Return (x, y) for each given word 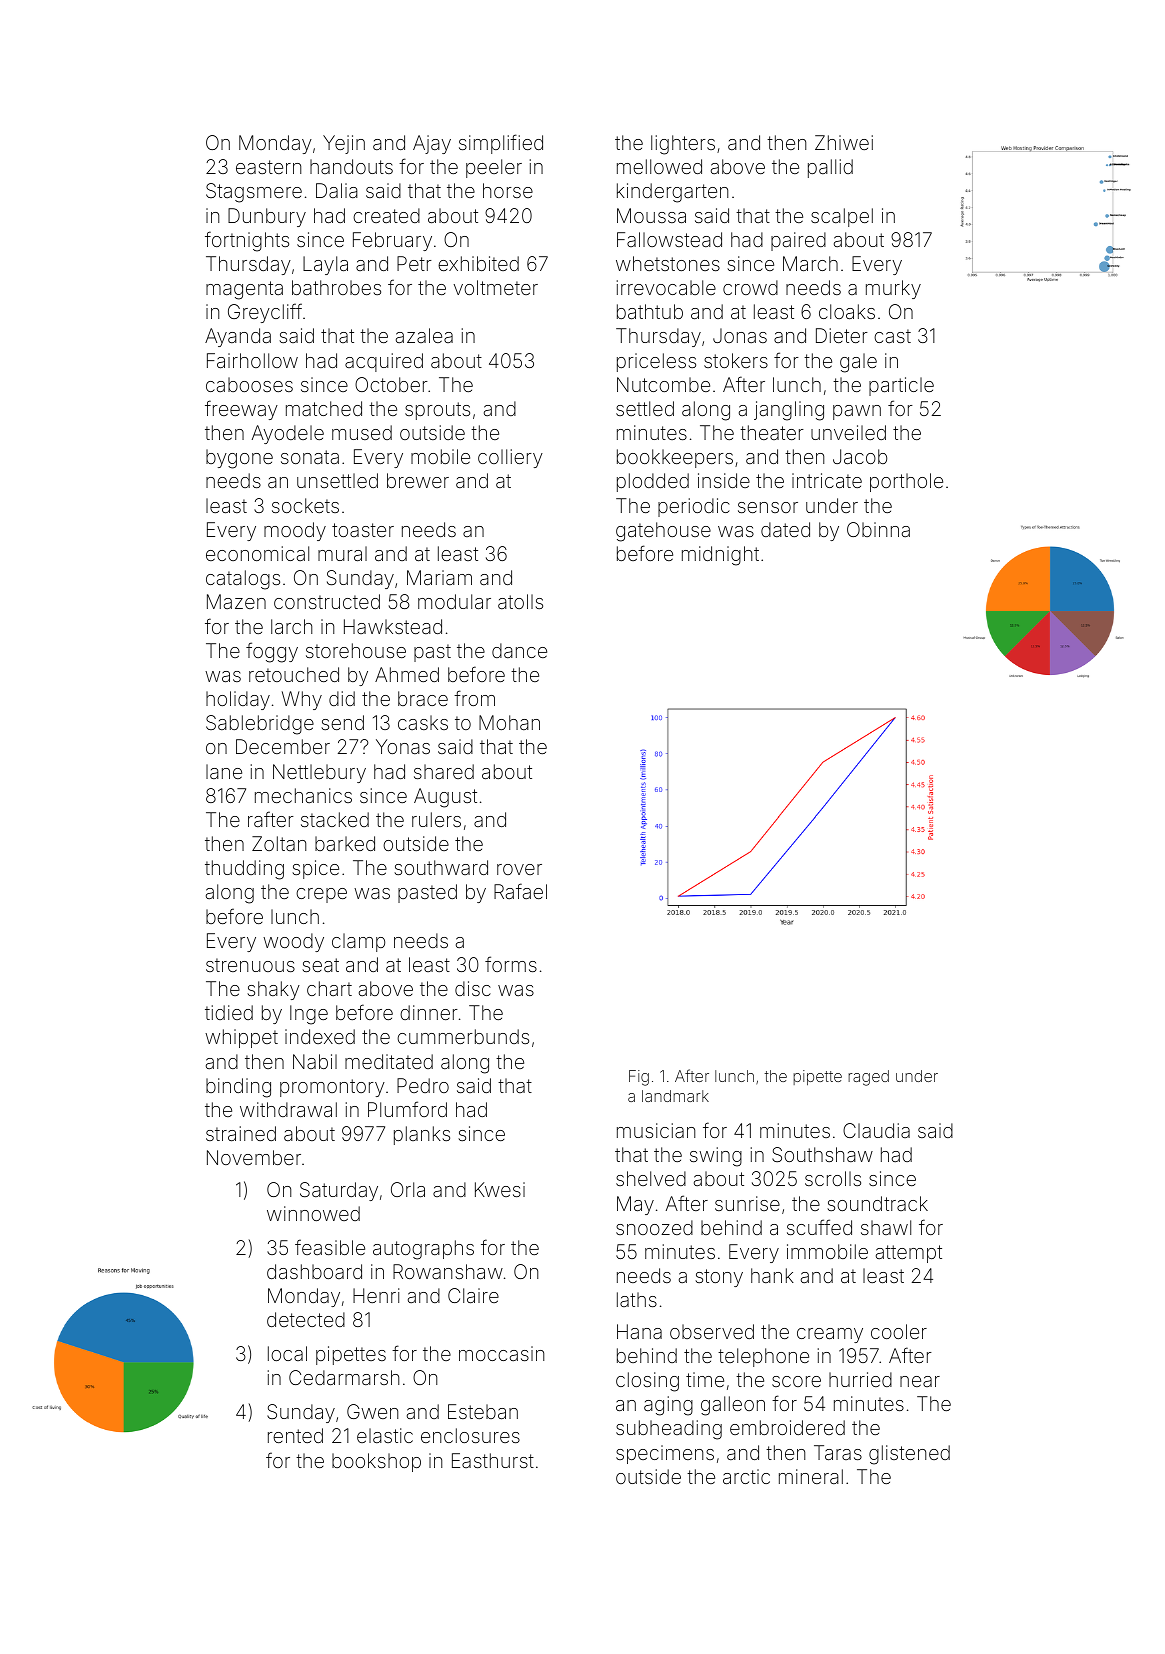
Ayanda (238, 337)
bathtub (650, 311)
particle (901, 386)
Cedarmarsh (344, 1377)
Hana (639, 1331)
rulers (436, 819)
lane (224, 771)
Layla (325, 265)
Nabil (315, 1061)
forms (511, 964)
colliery (510, 458)
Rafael (520, 891)
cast (892, 336)
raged (868, 1078)
